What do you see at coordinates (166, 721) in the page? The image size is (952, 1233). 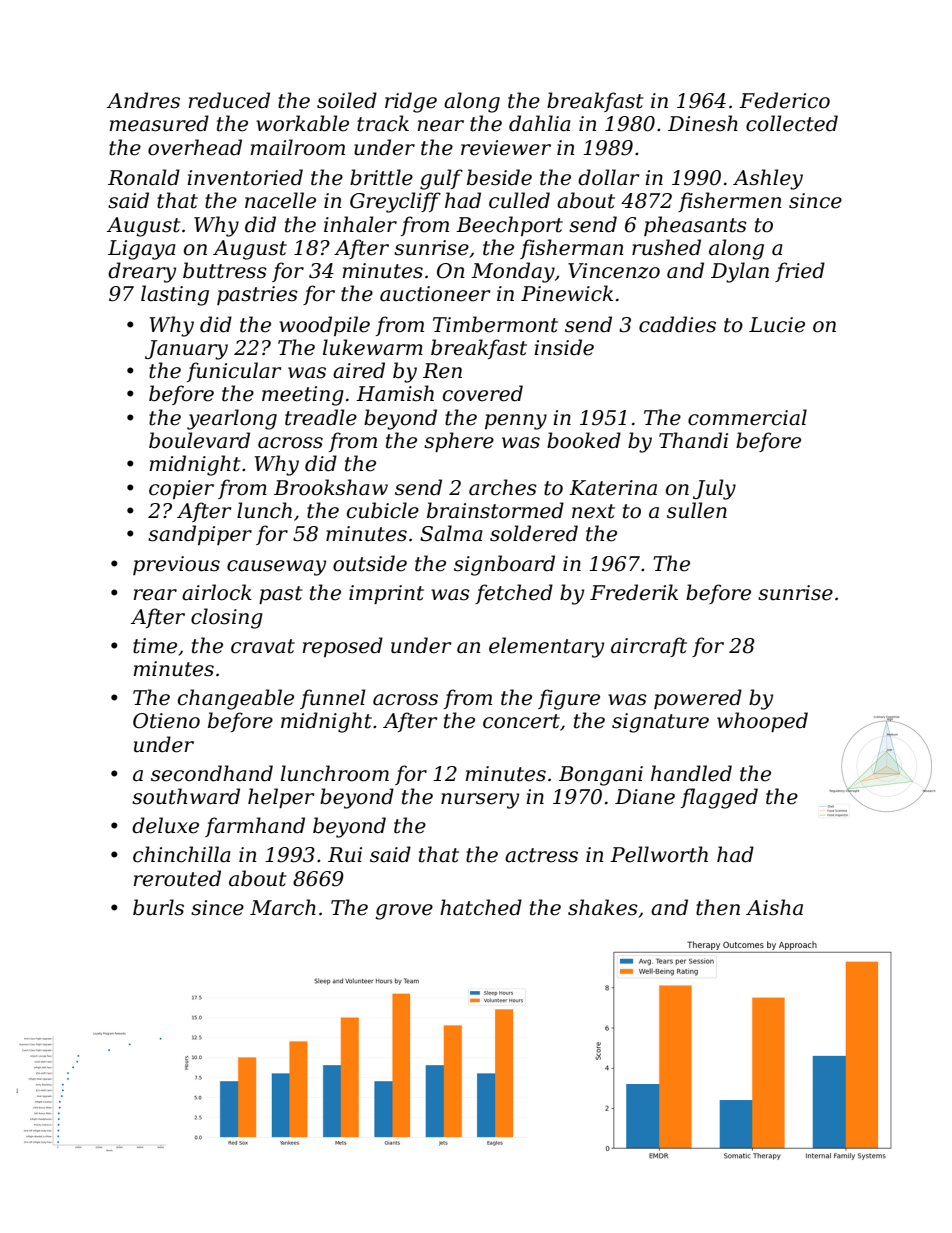 I see `Otieno` at bounding box center [166, 721].
